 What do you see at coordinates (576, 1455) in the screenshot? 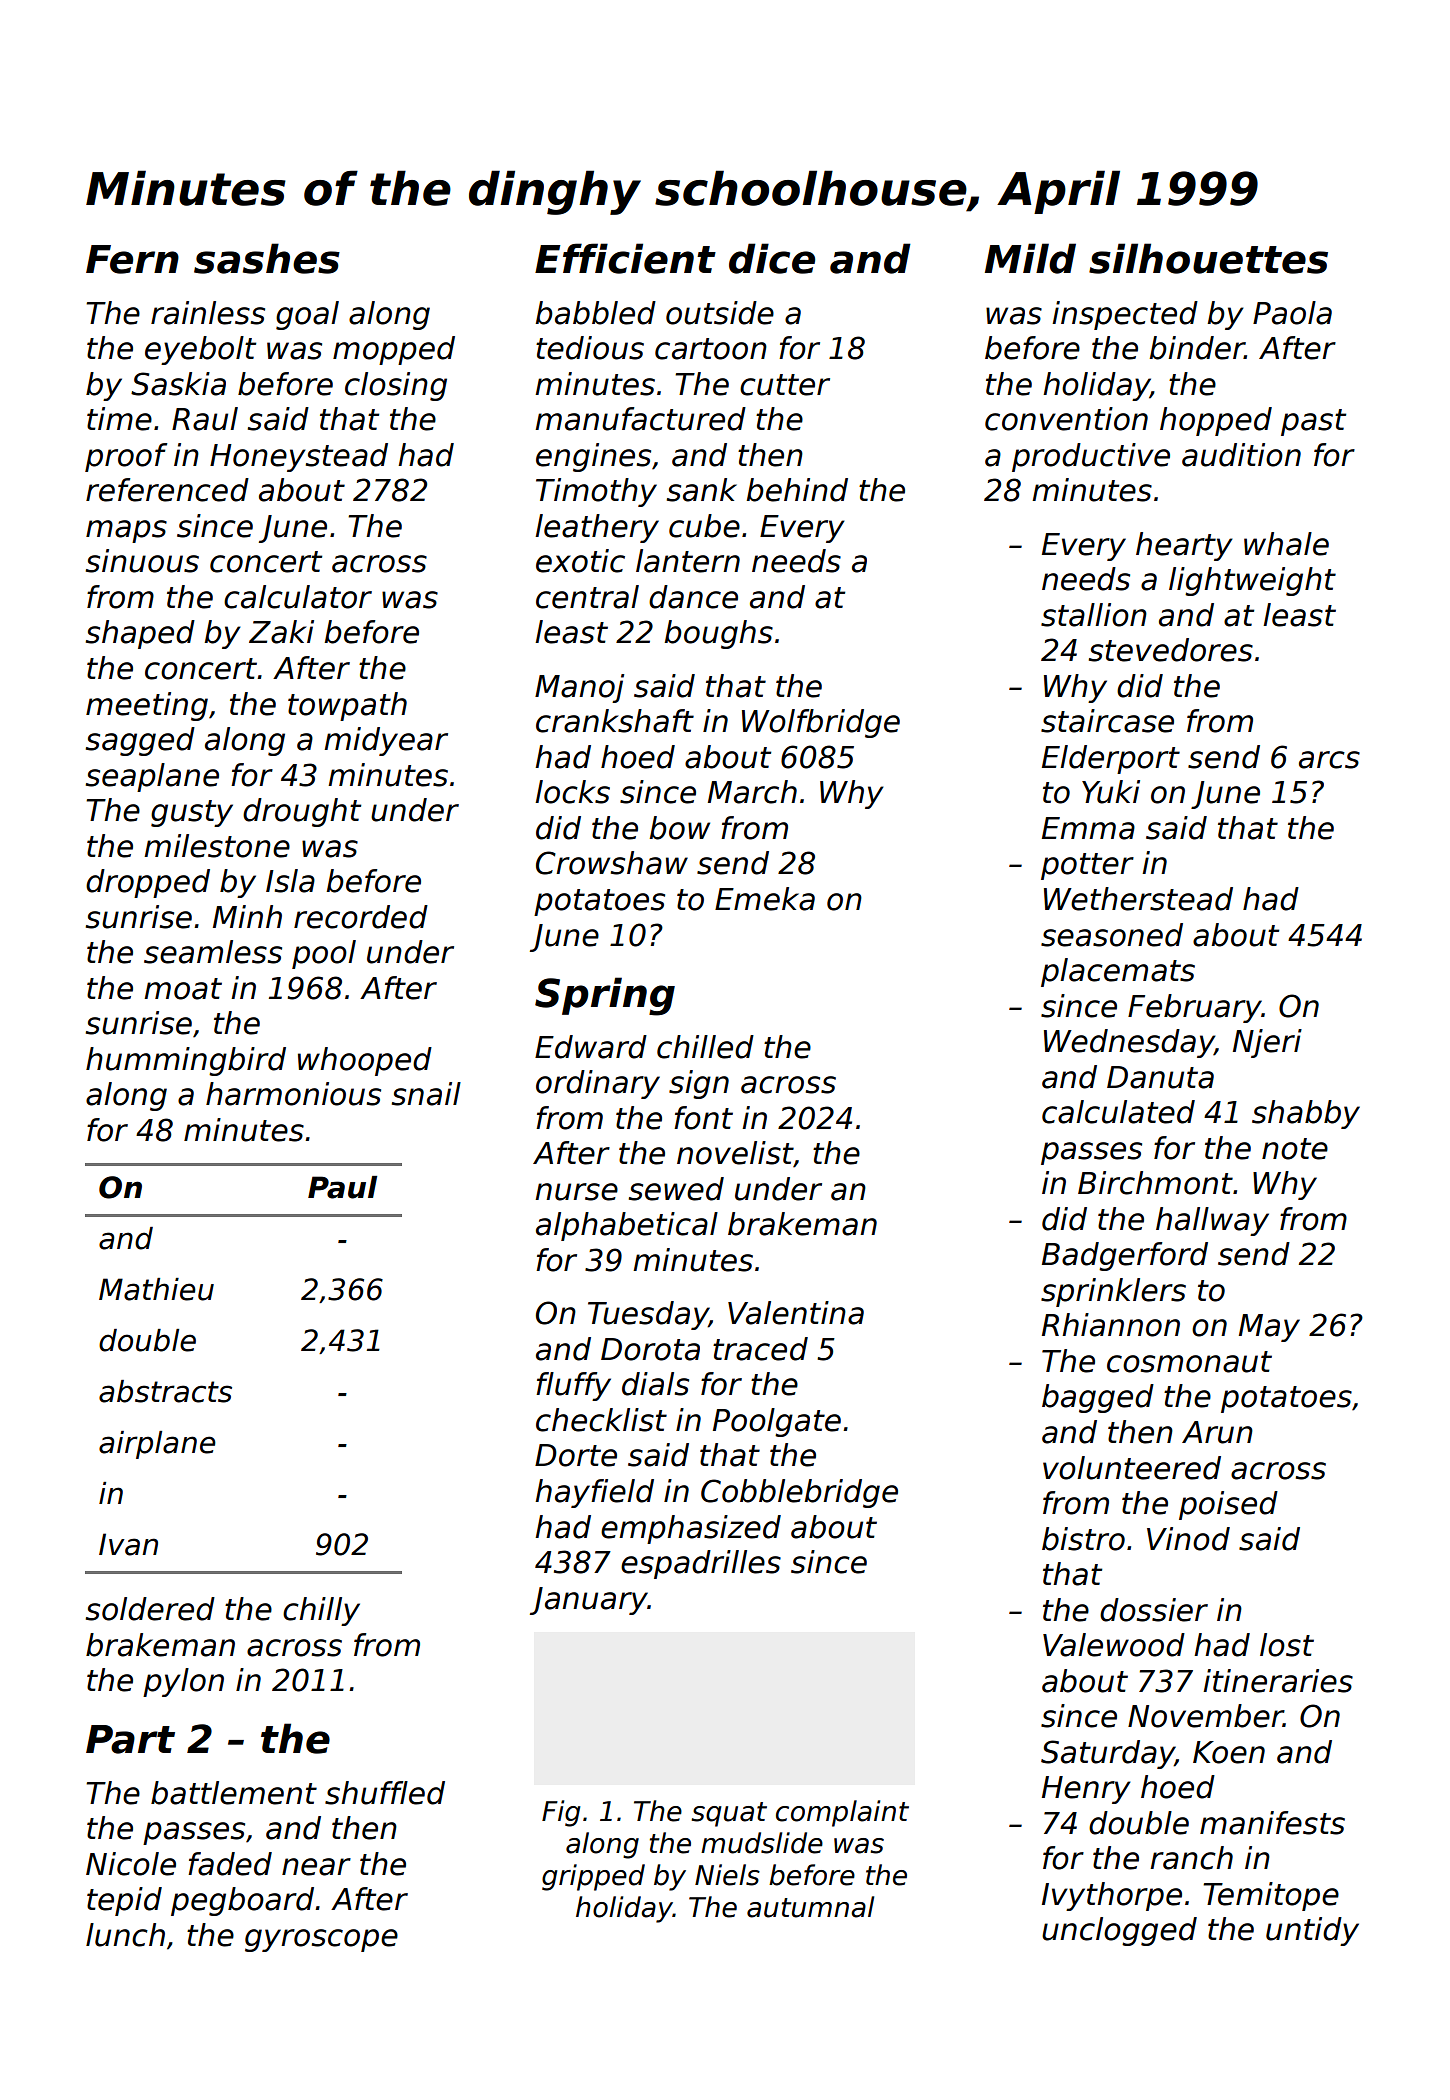
I see `Dorte` at bounding box center [576, 1455].
